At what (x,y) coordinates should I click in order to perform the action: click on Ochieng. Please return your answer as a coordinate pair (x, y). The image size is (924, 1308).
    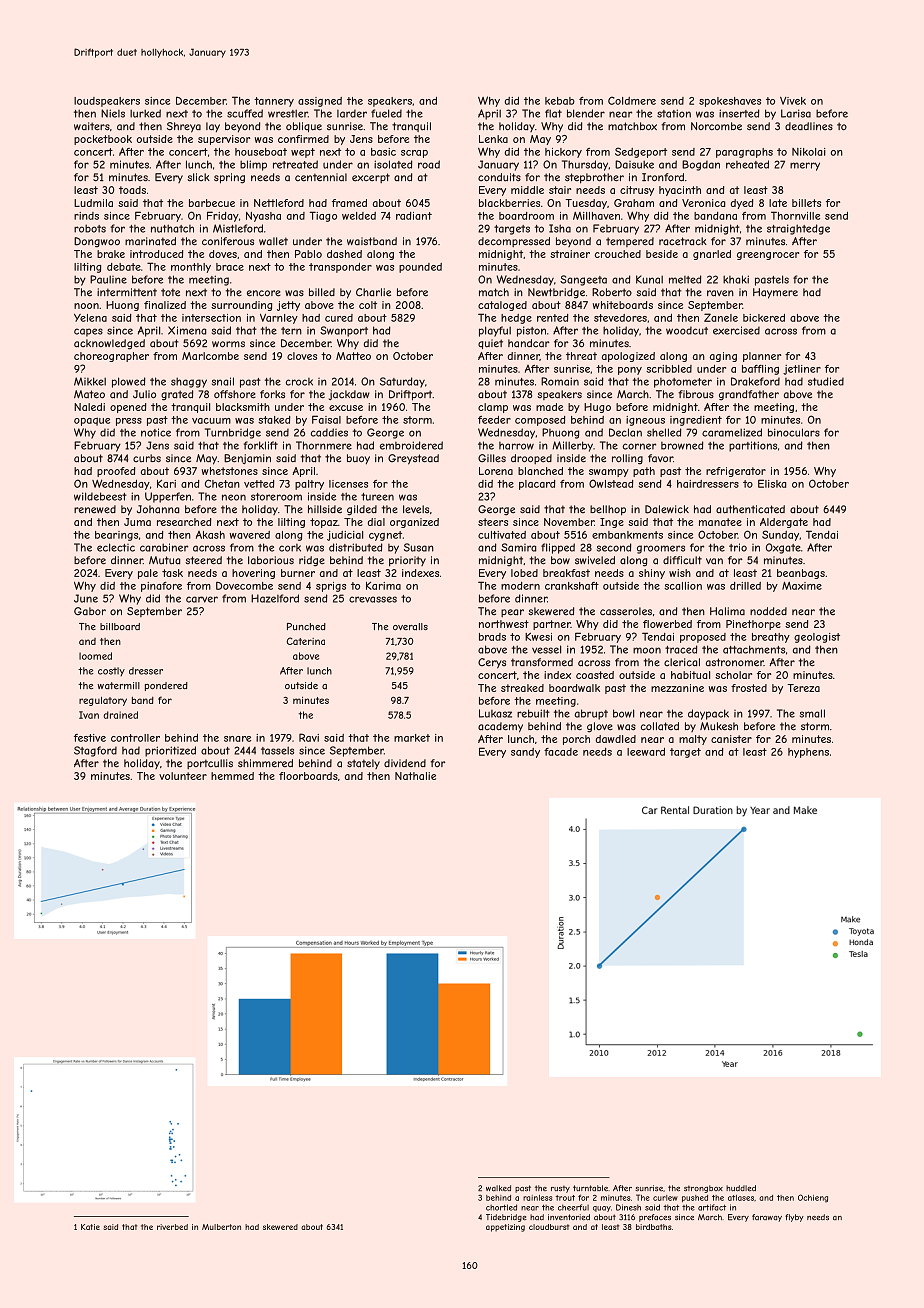
    Looking at the image, I should click on (813, 1198).
